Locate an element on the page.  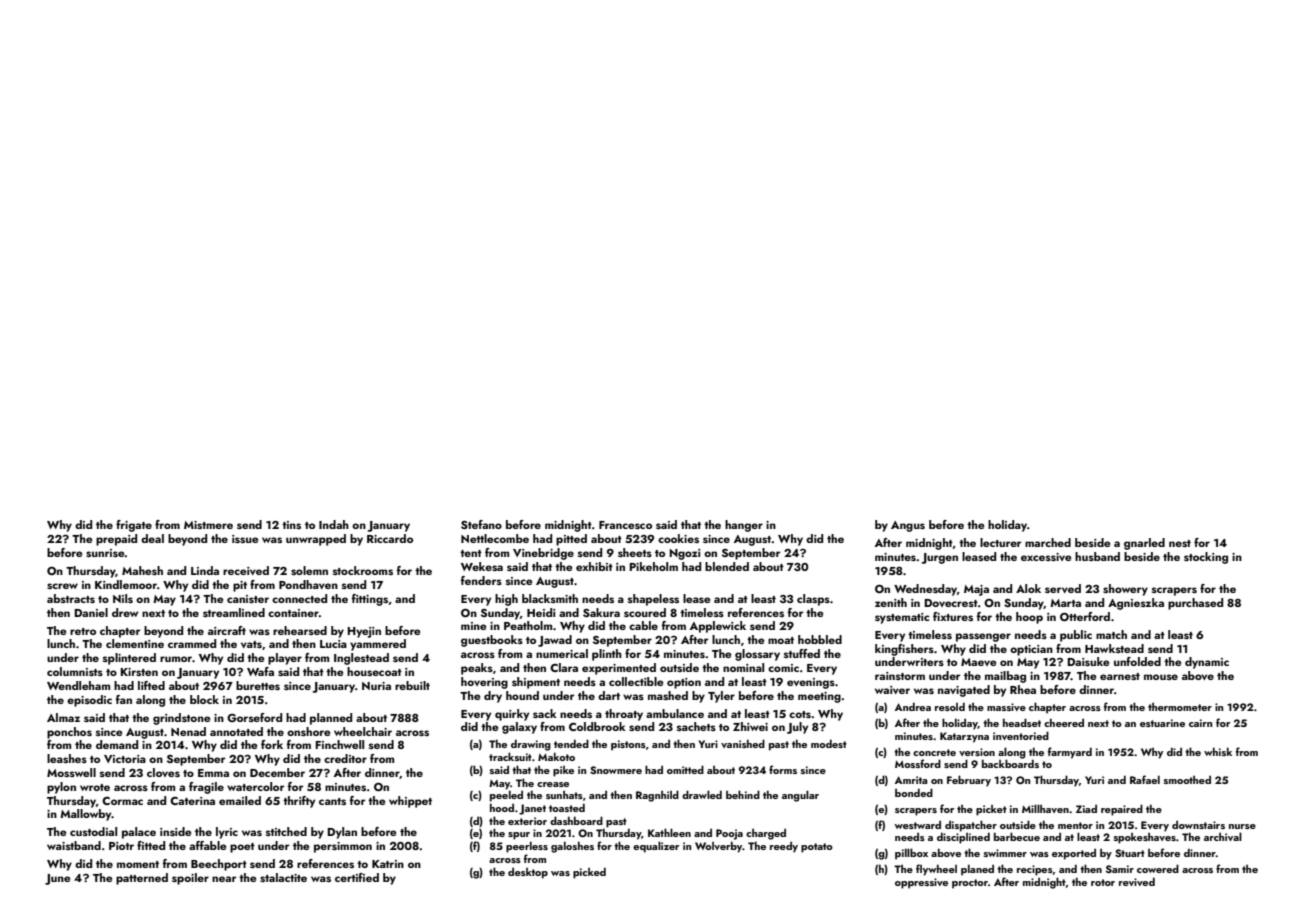
Piotr is located at coordinates (121, 846).
